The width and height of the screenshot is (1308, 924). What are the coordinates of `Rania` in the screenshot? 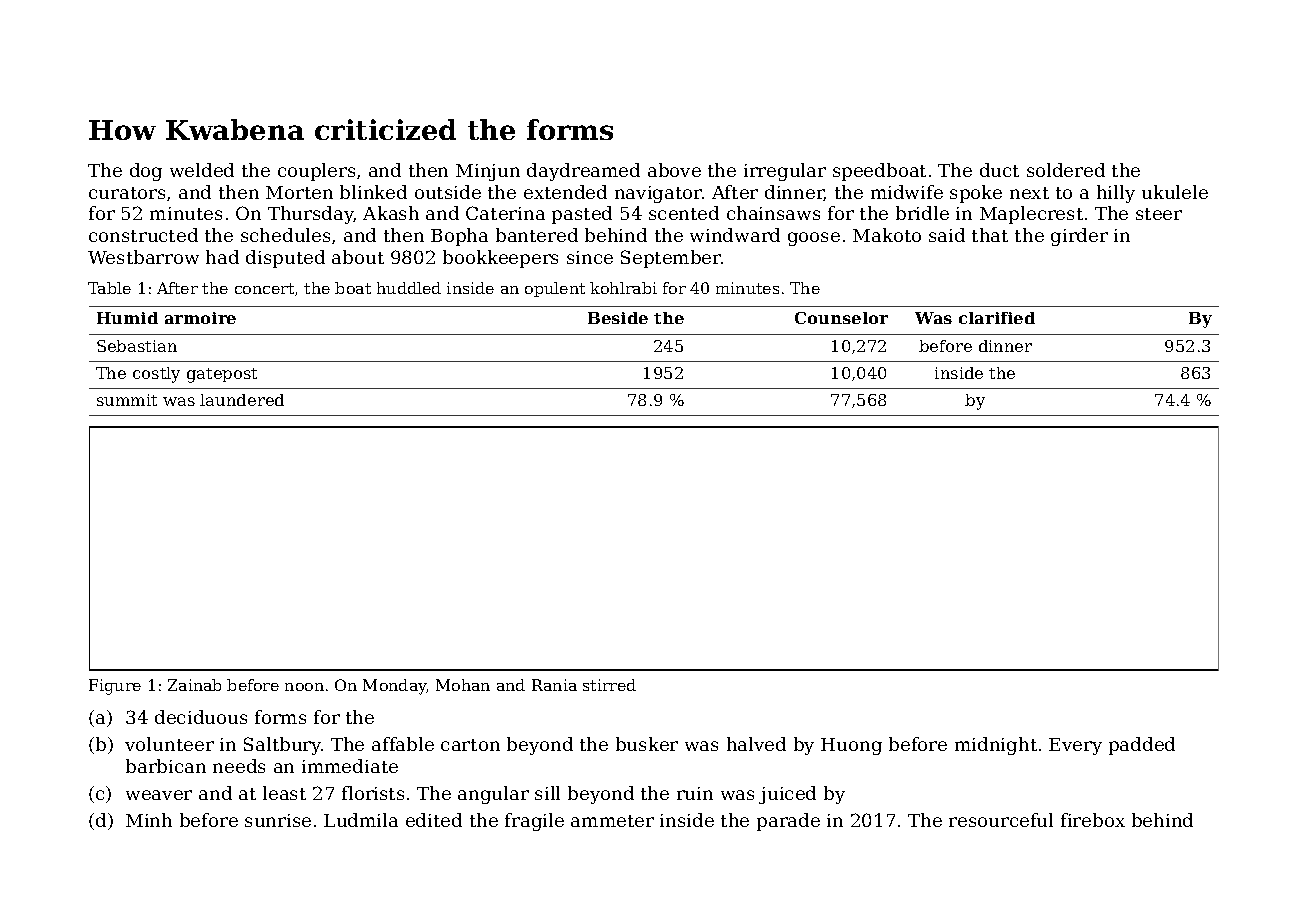 It's located at (554, 685).
